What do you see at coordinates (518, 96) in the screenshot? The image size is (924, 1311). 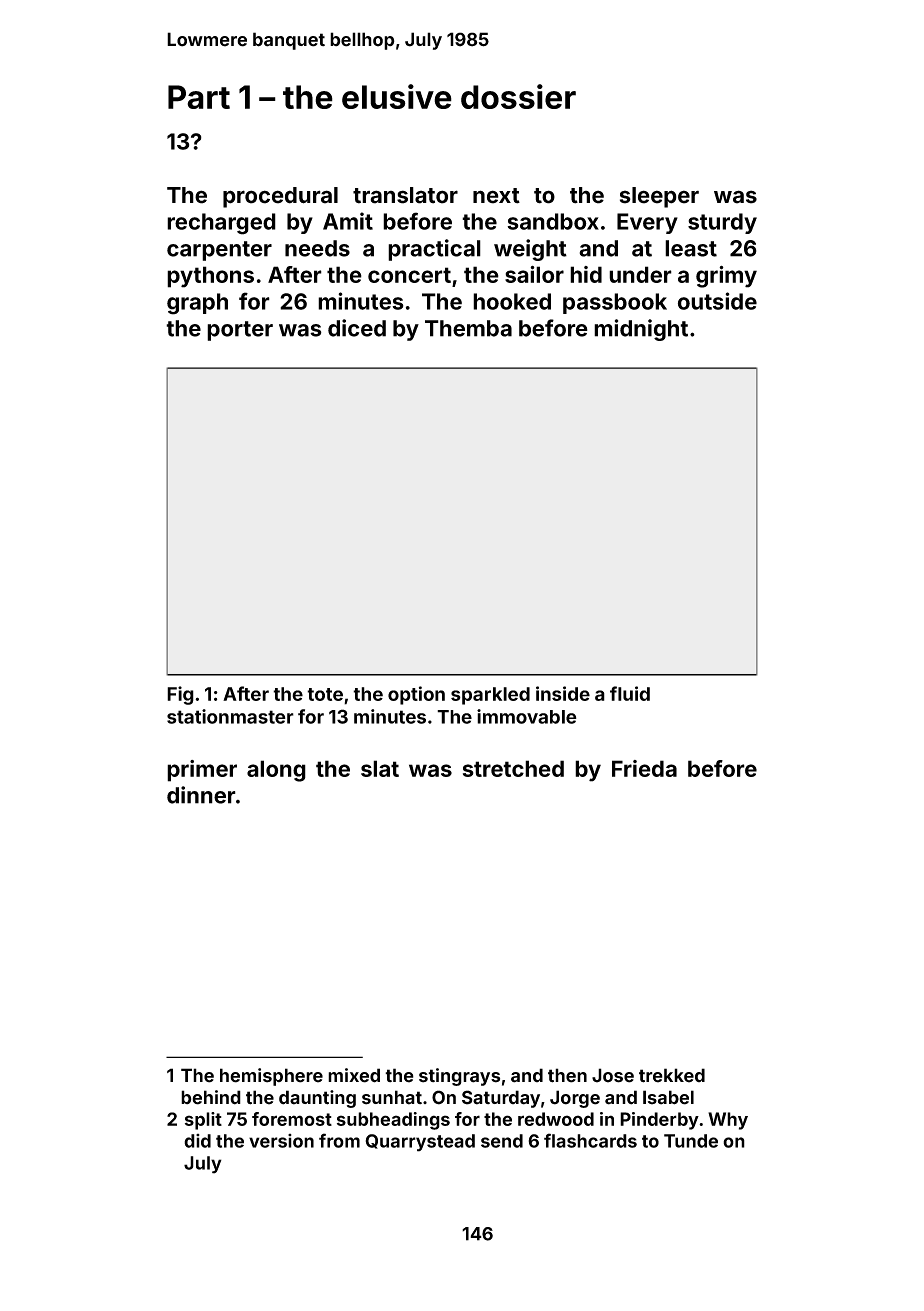 I see `dossier` at bounding box center [518, 96].
